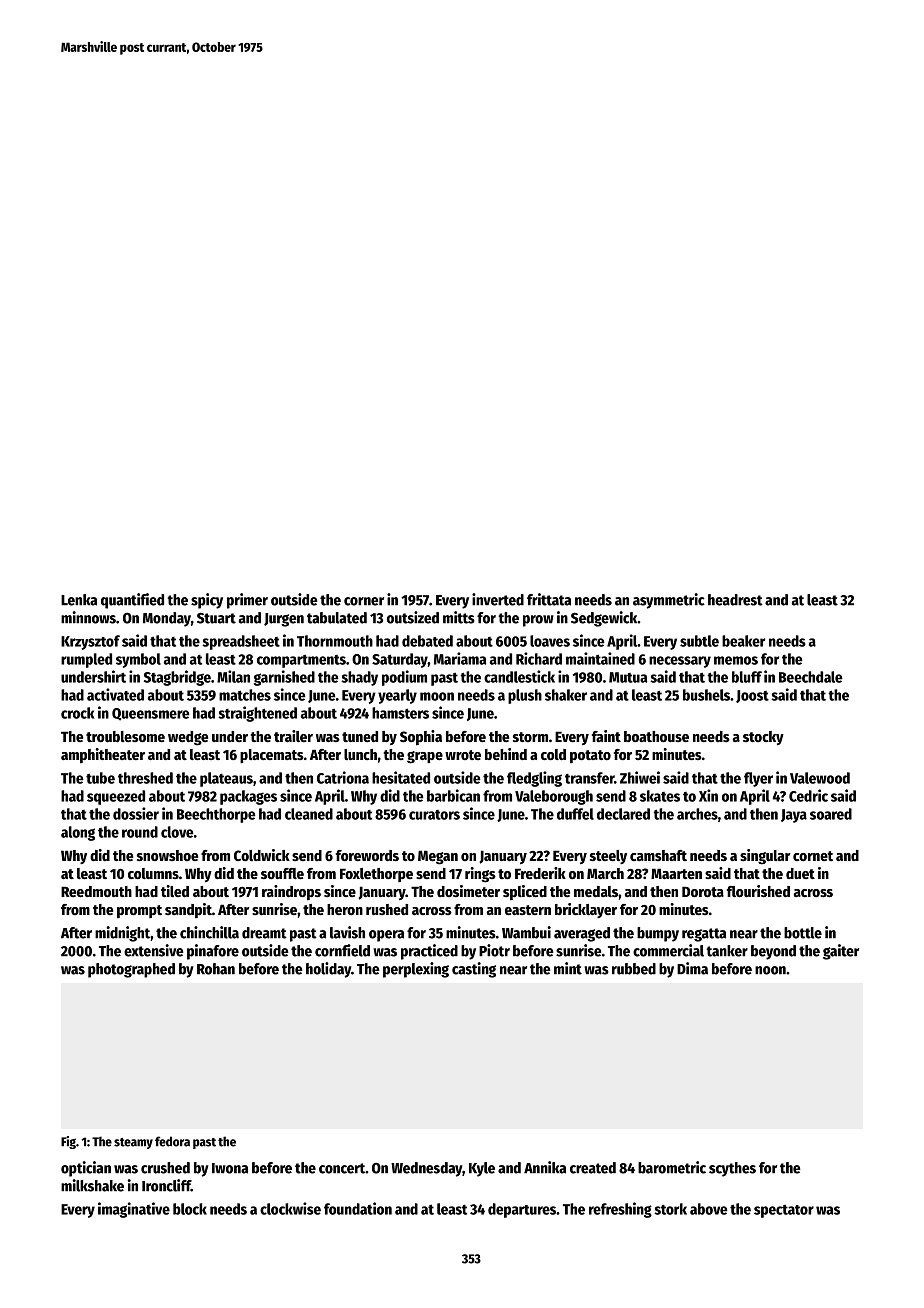 The width and height of the image is (924, 1308). Describe the element at coordinates (530, 737) in the image. I see `storm` at that location.
